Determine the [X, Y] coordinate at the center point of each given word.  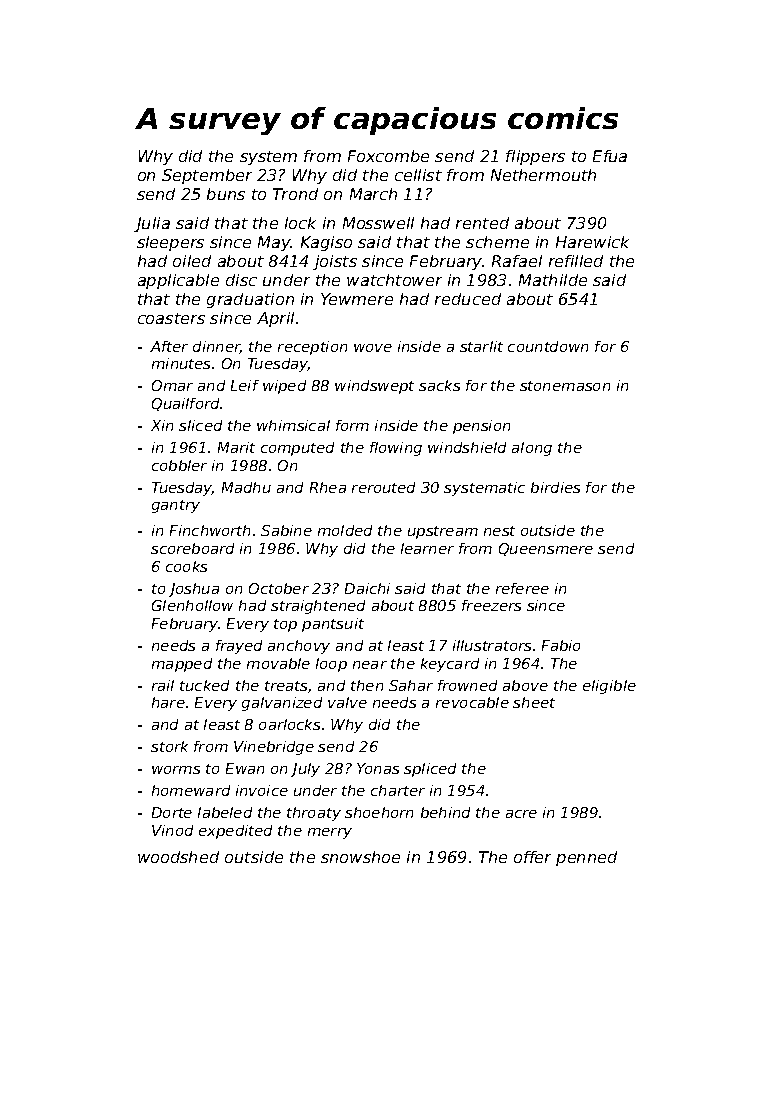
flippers [535, 157]
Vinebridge [274, 748]
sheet [534, 702]
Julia [152, 224]
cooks [186, 566]
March [373, 194]
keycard [450, 665]
